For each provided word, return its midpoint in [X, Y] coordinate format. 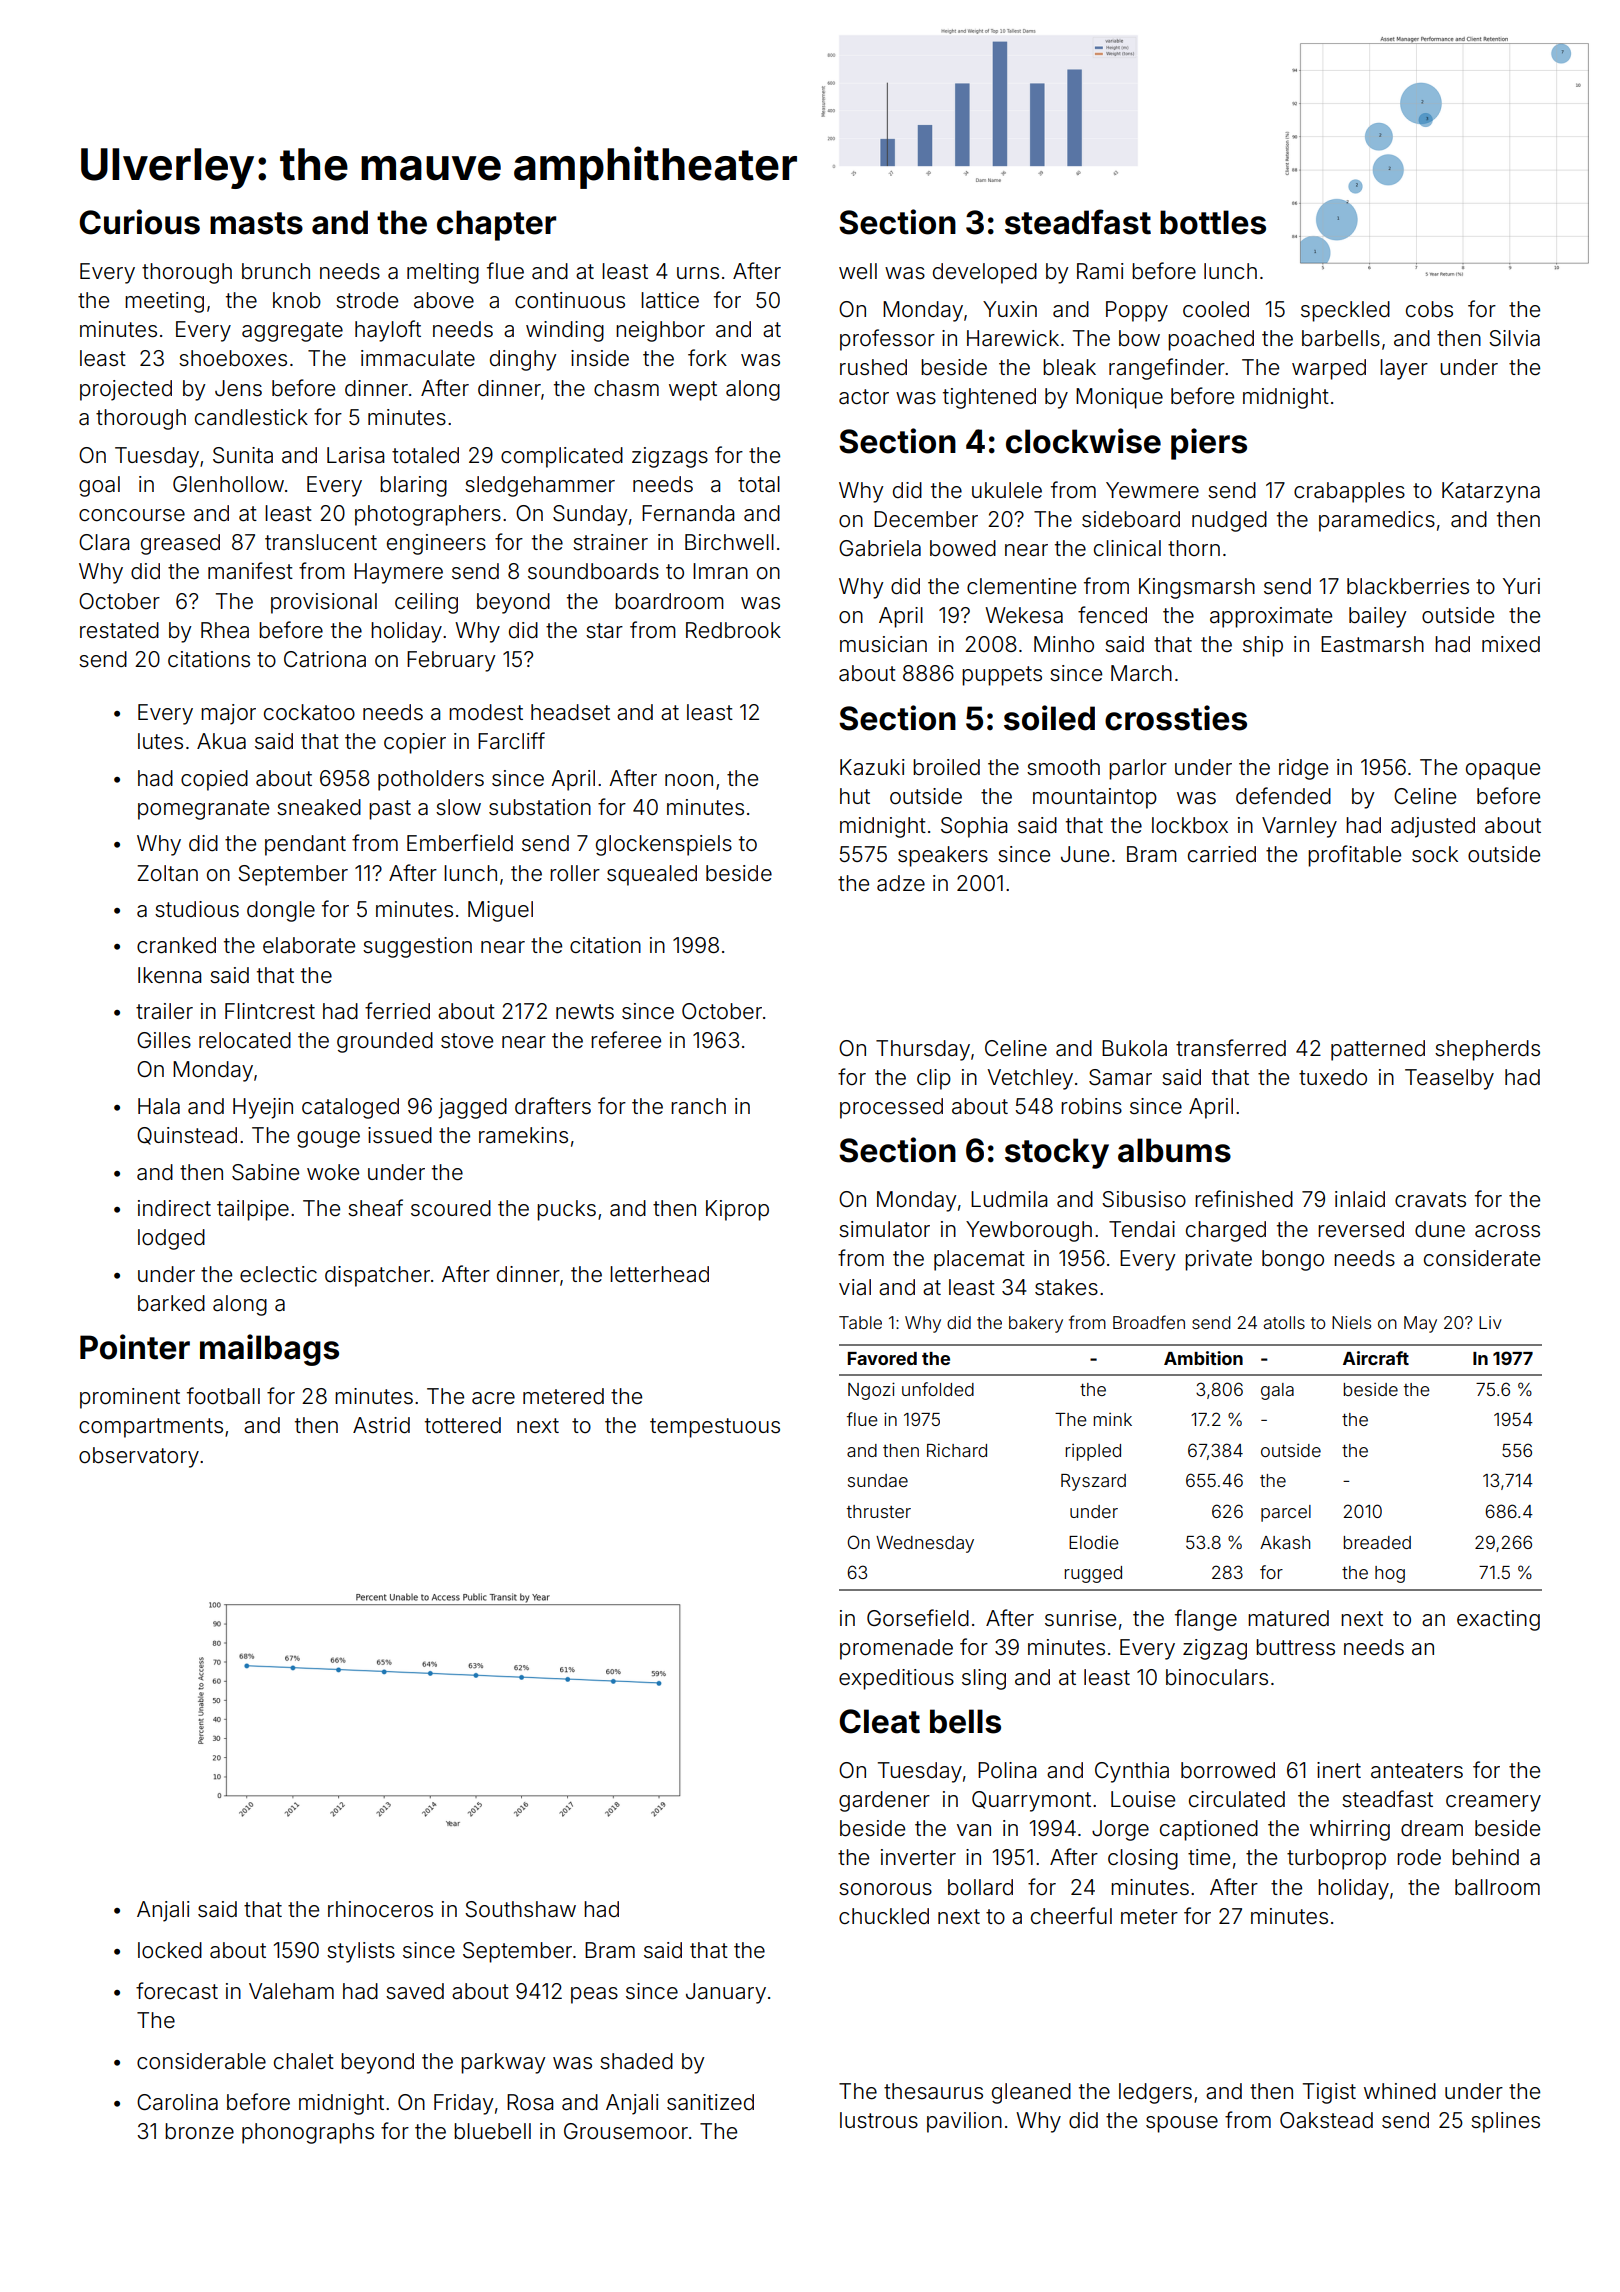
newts [585, 1011]
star [604, 630]
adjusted [1433, 827]
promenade [896, 1649]
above [444, 300]
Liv [1490, 1322]
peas [594, 1995]
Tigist [1329, 2093]
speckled [1345, 311]
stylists [361, 1952]
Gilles [164, 1040]
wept [693, 391]
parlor [1138, 769]
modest [486, 712]
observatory [139, 1457]
